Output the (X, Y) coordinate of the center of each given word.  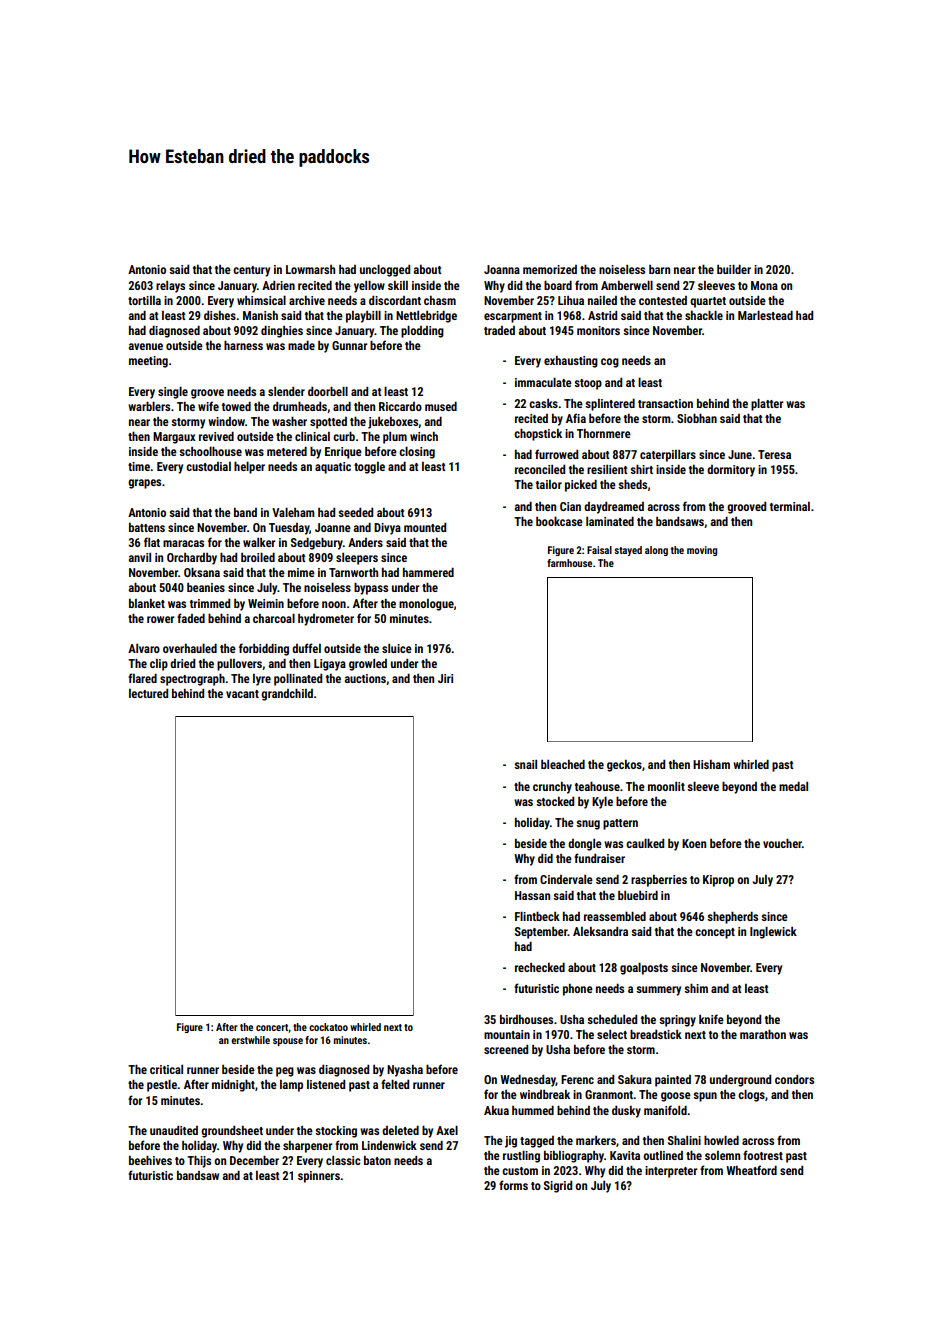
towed (236, 406)
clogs (751, 1095)
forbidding (264, 649)
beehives (150, 1160)
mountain (507, 1034)
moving (702, 551)
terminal (790, 506)
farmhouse (569, 563)
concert (272, 1027)
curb (344, 436)
